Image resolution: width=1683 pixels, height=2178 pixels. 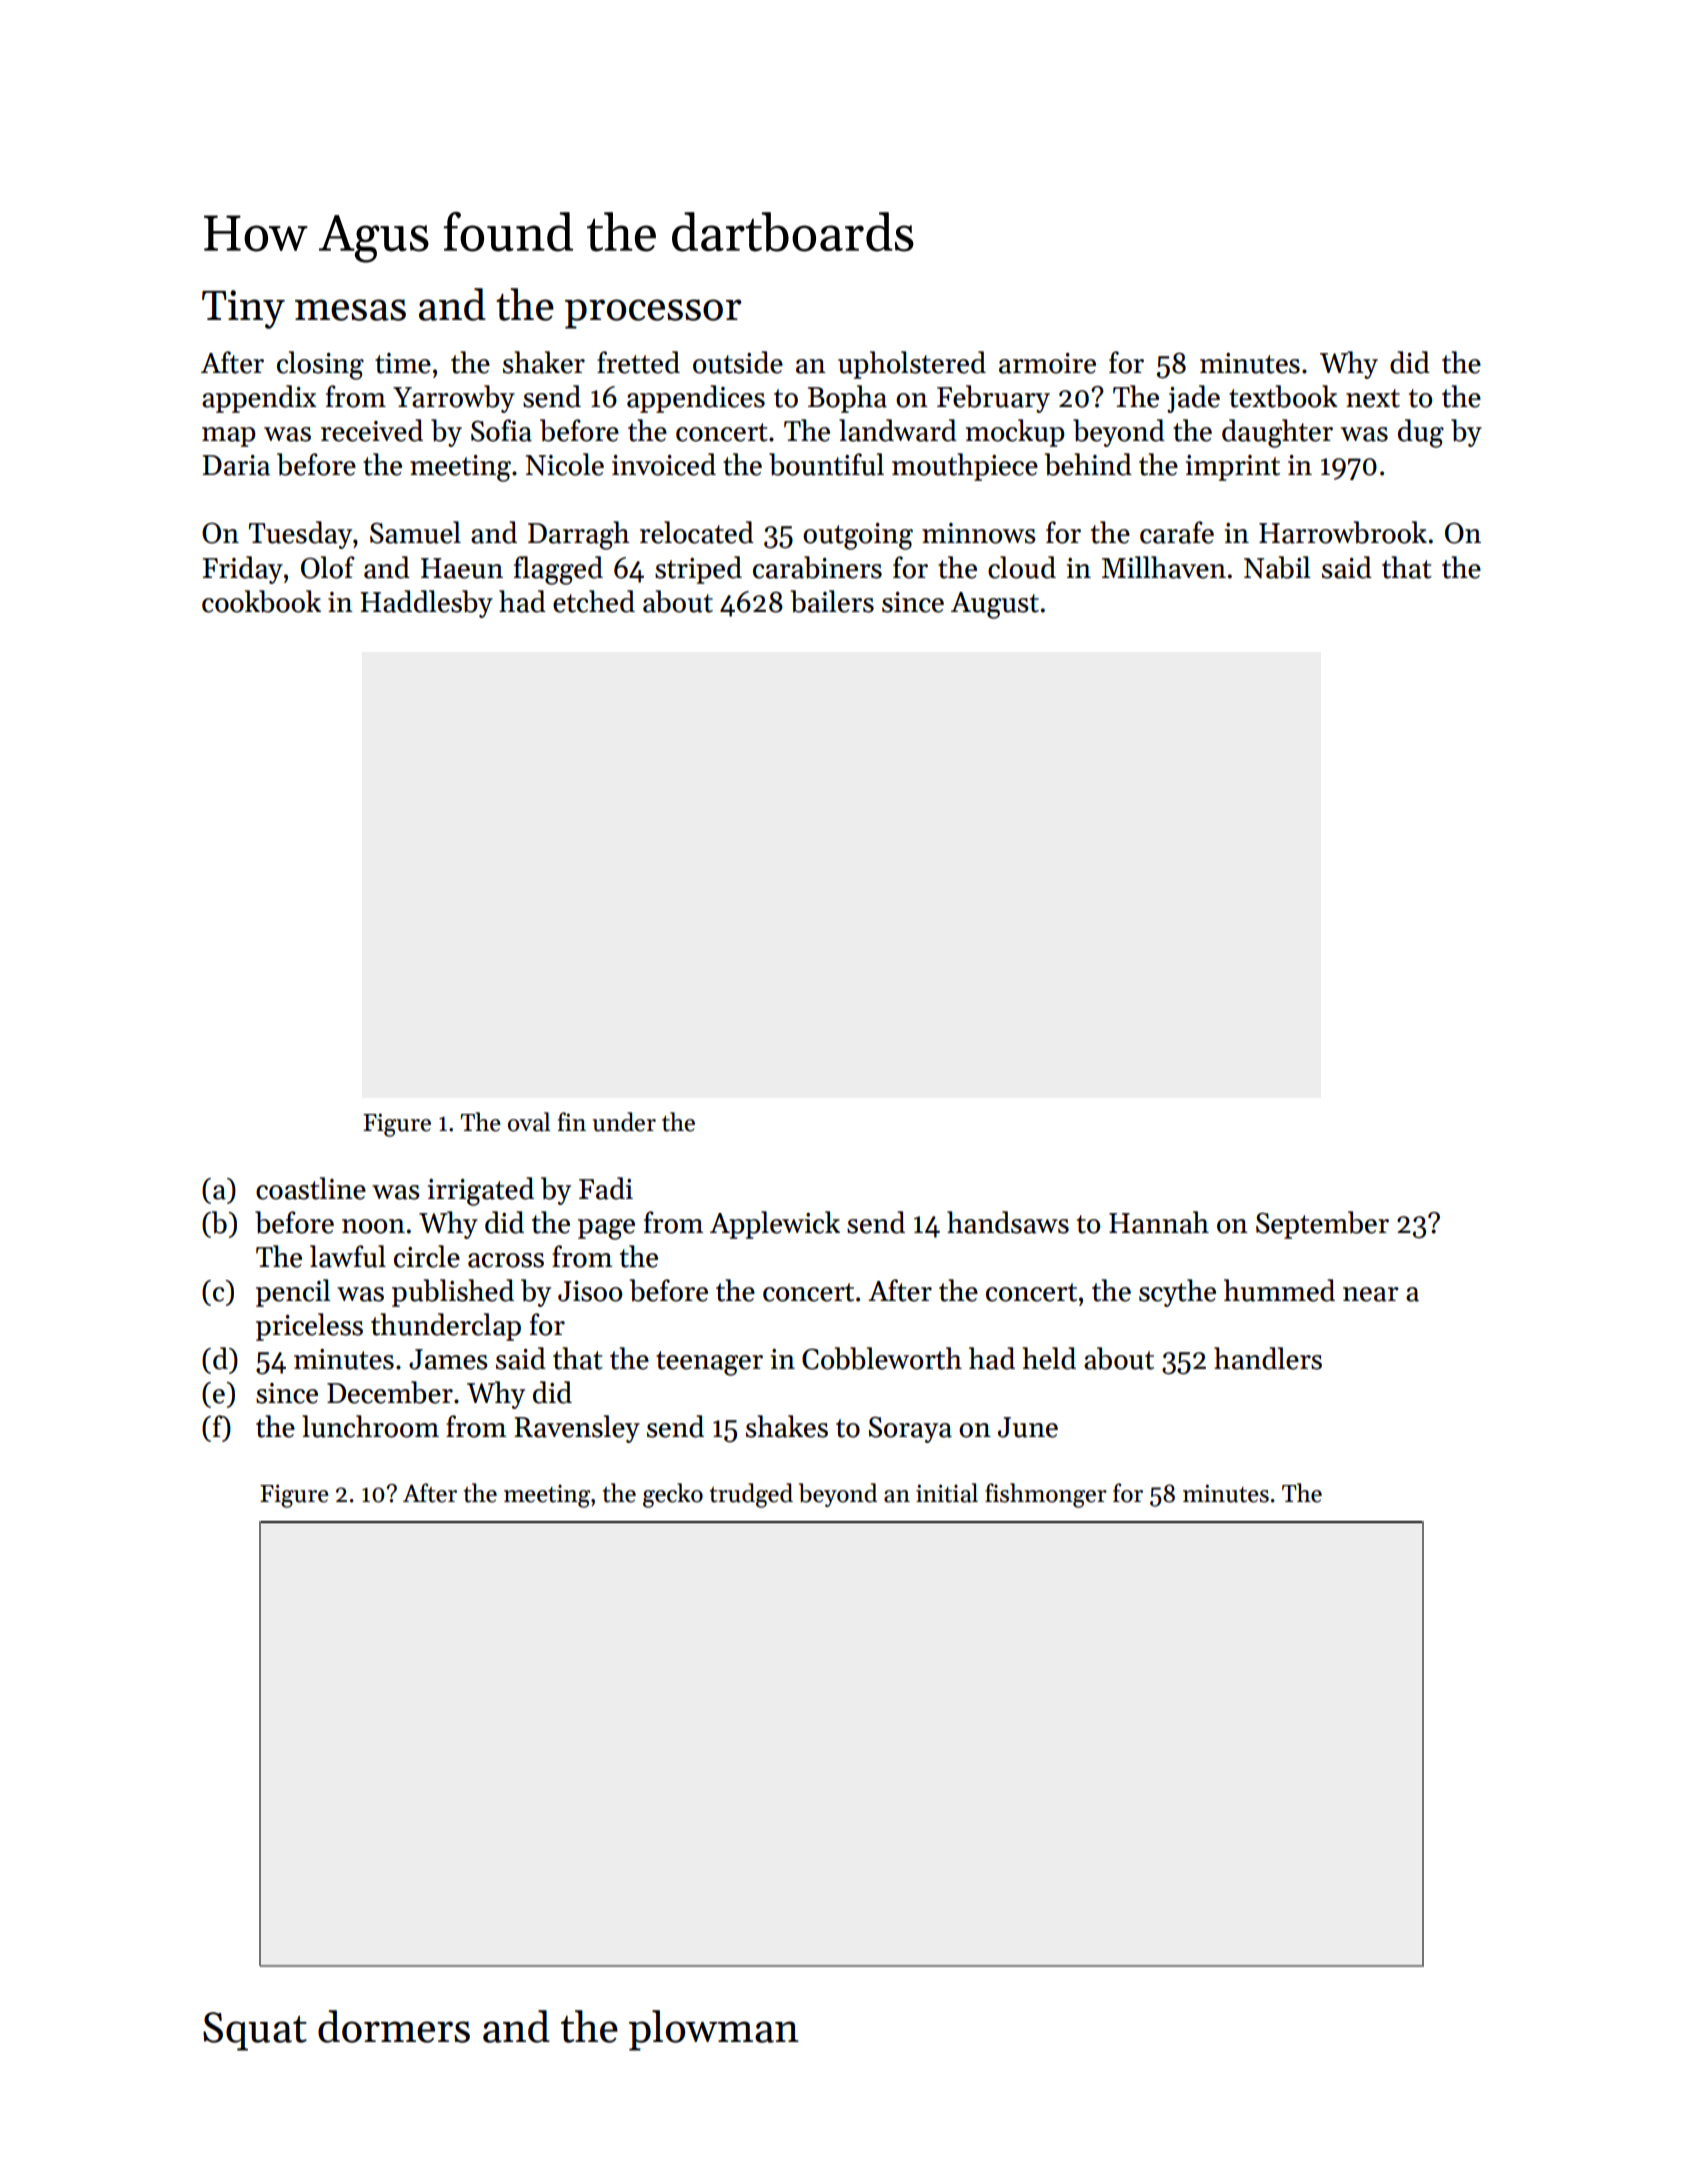 I want to click on James, so click(x=448, y=1359).
